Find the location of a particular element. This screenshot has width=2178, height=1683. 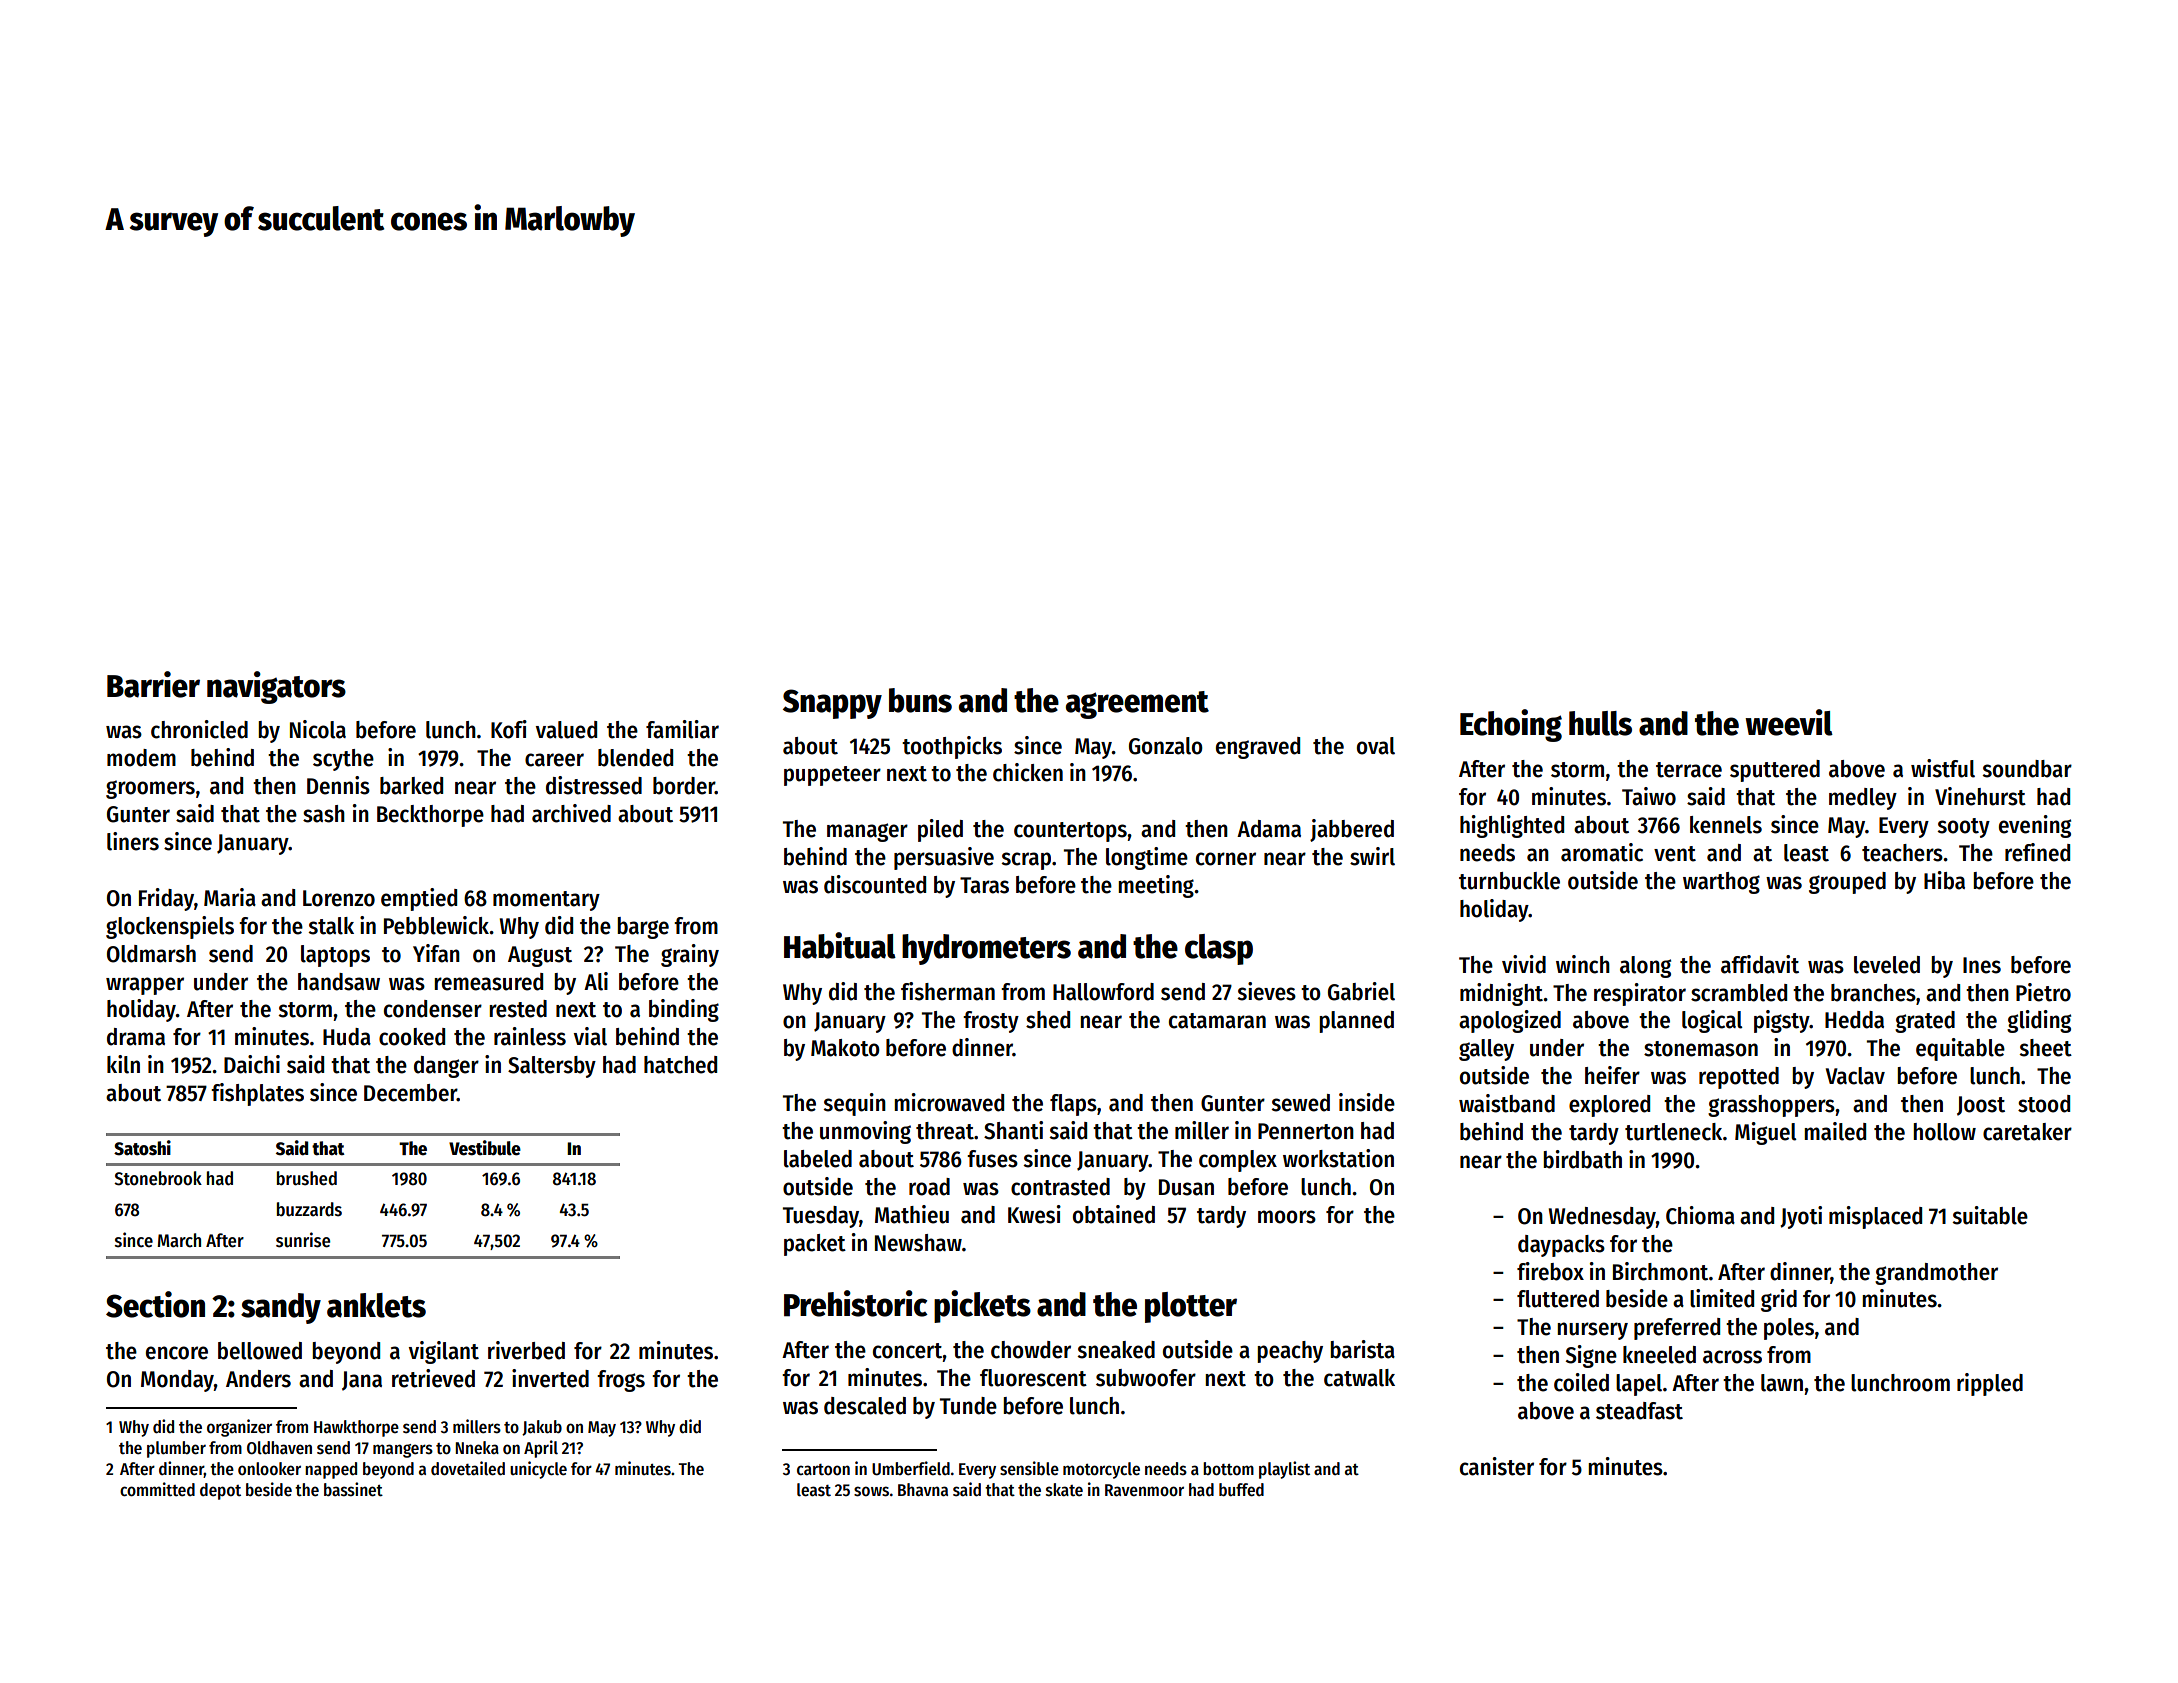

Barrier is located at coordinates (153, 684).
